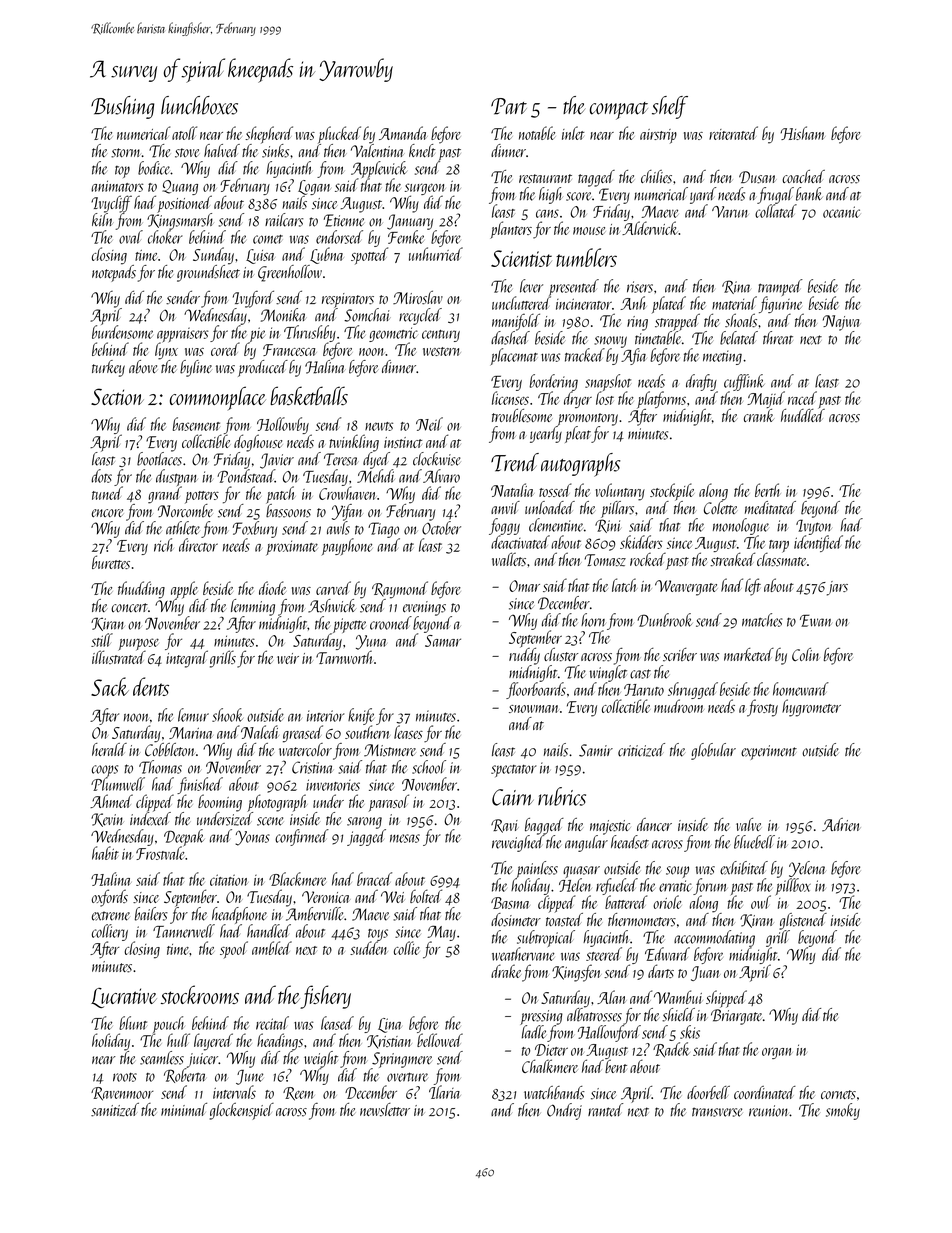 Image resolution: width=952 pixels, height=1233 pixels. What do you see at coordinates (229, 880) in the image?
I see `citation` at bounding box center [229, 880].
